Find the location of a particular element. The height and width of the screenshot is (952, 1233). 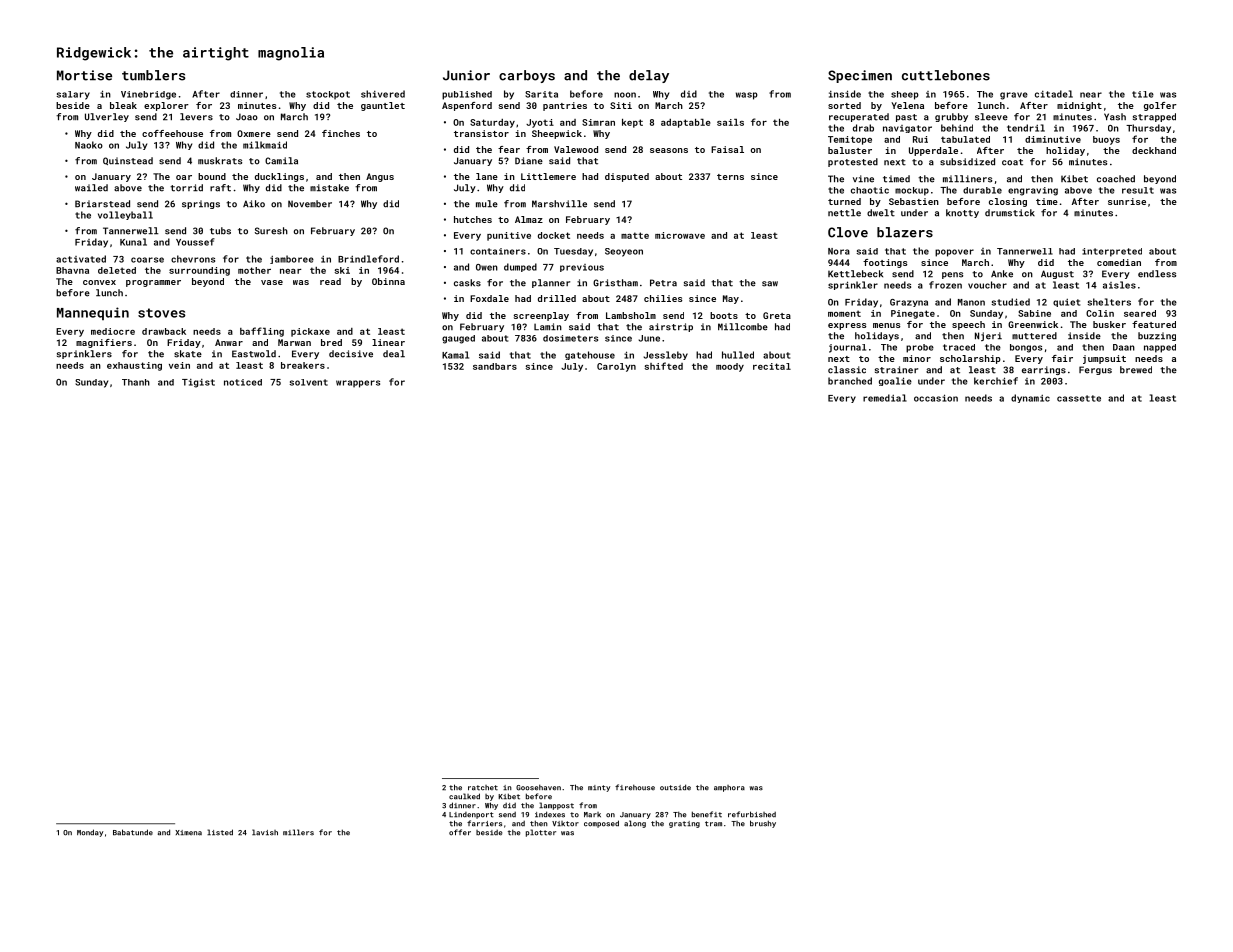

occasion is located at coordinates (936, 398).
